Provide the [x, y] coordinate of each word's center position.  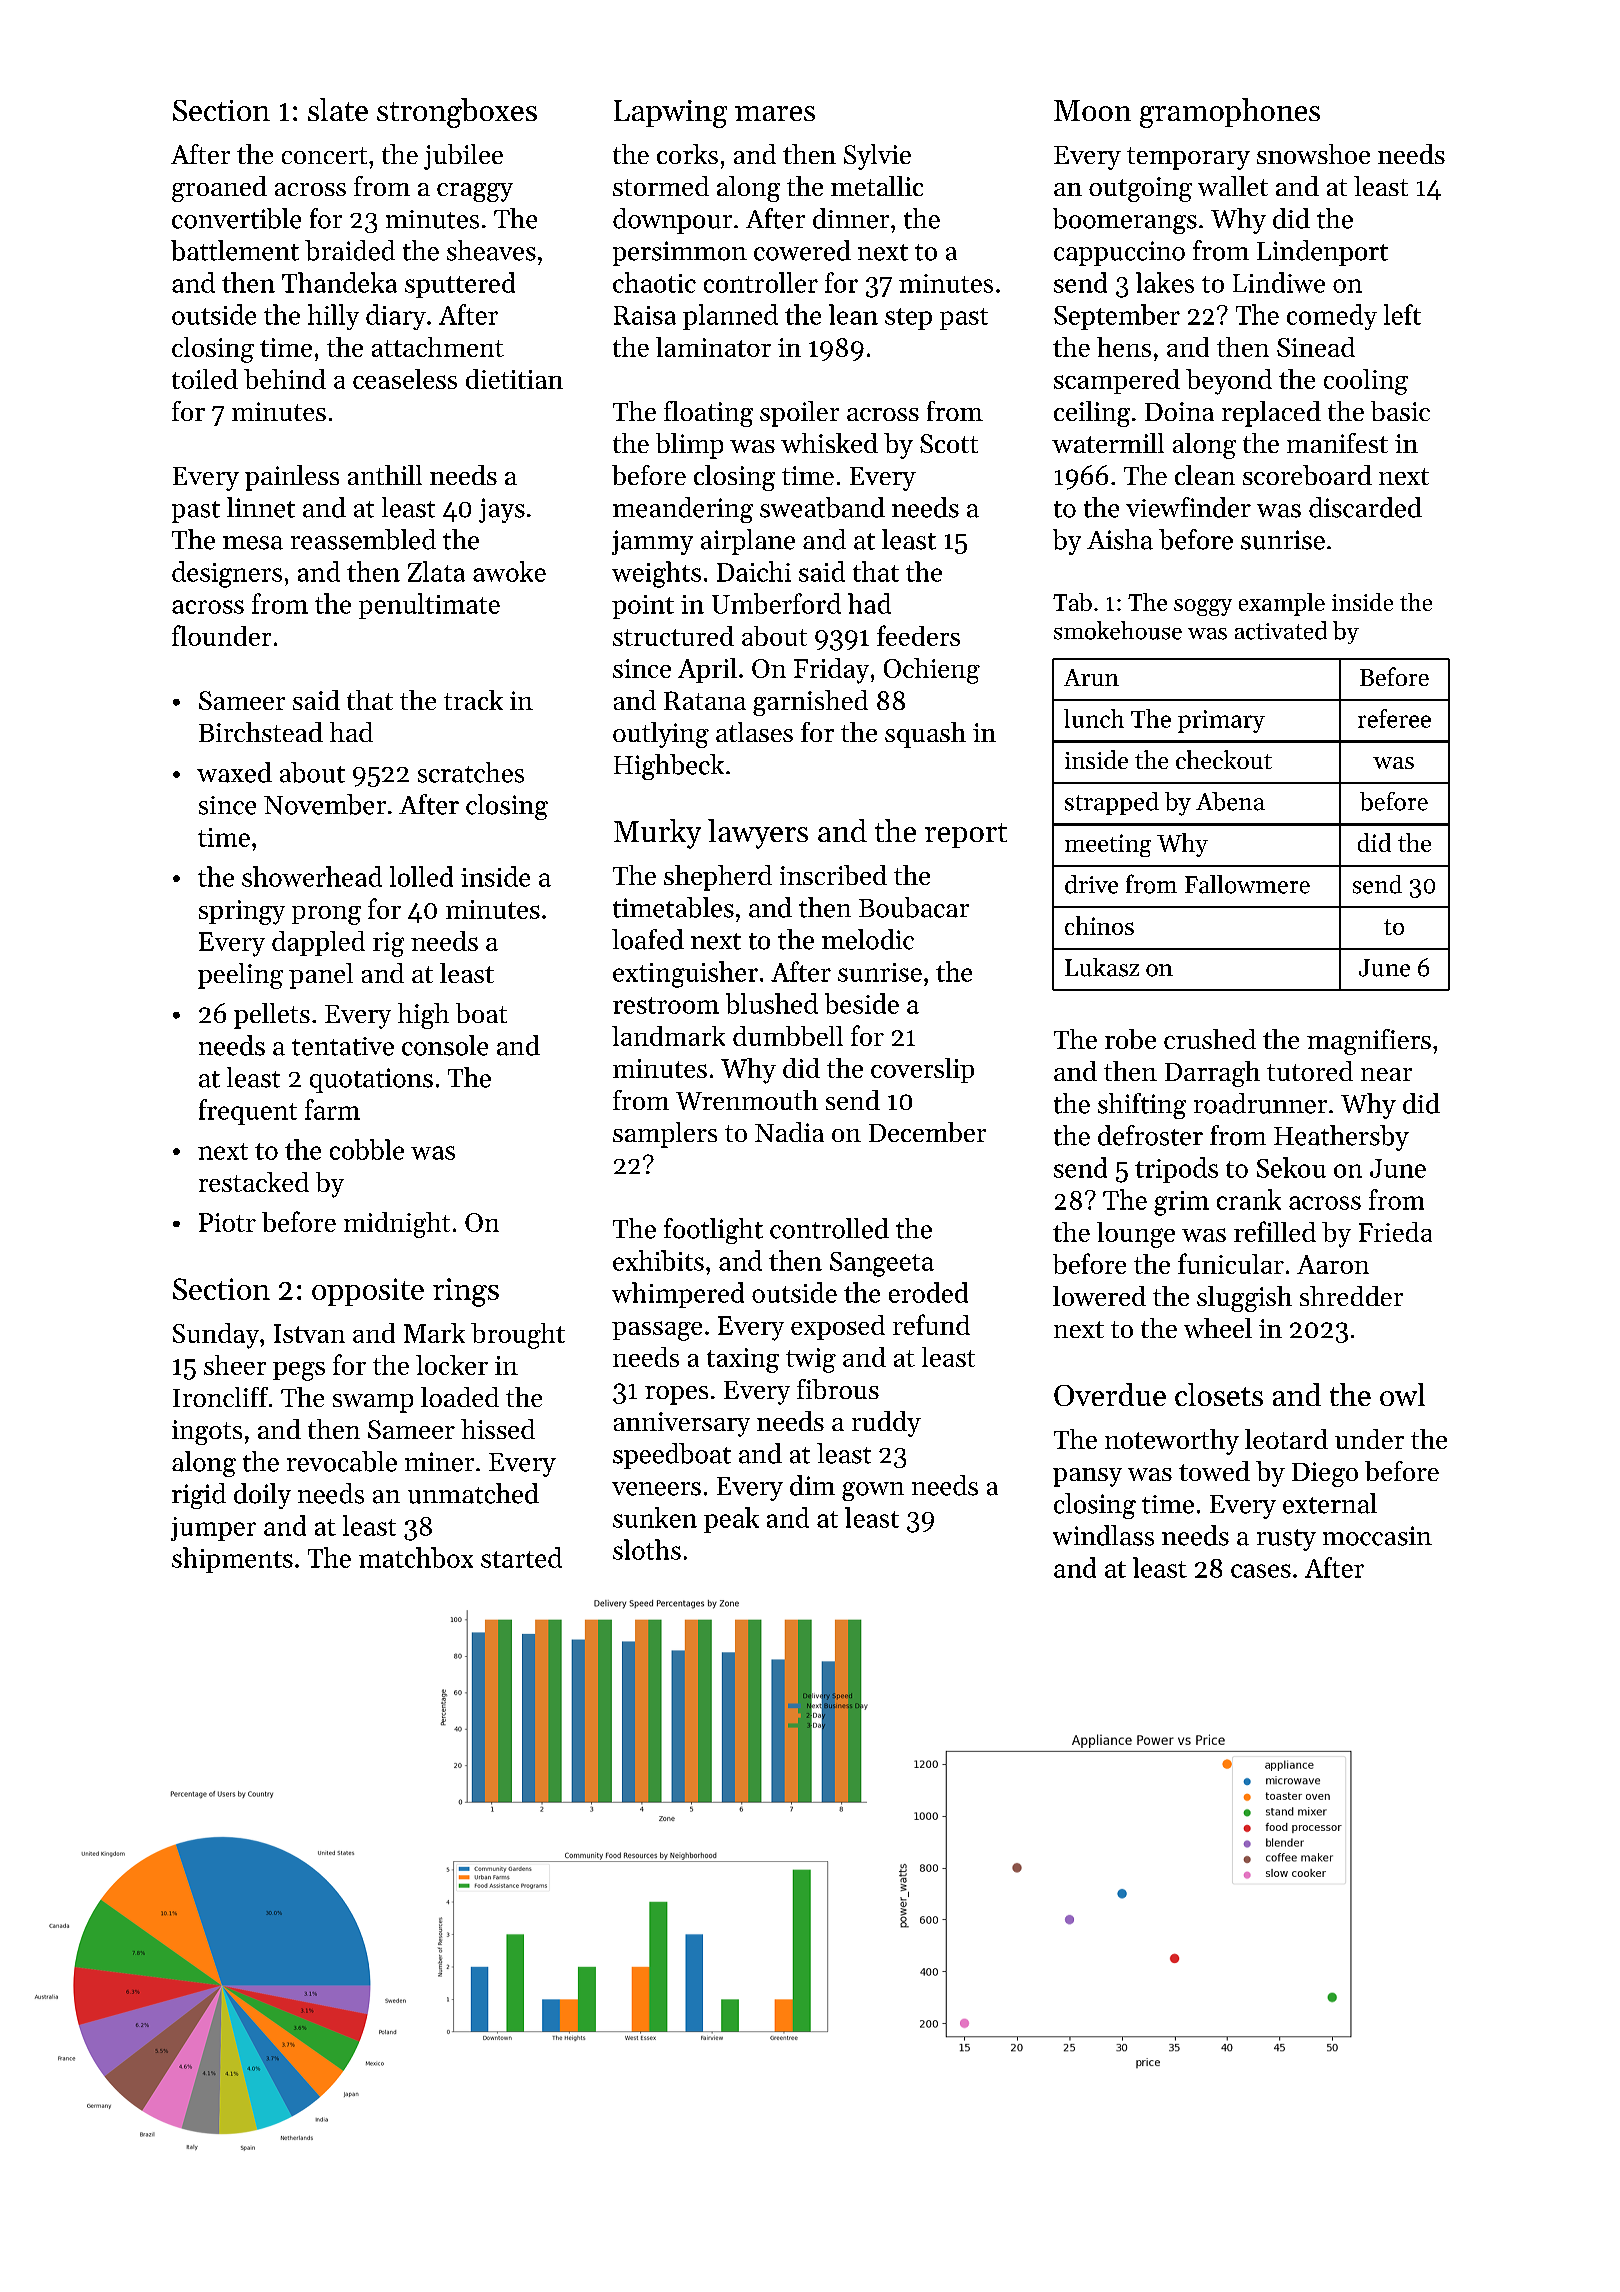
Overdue [1110, 1394]
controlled [829, 1228]
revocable [342, 1461]
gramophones [1230, 113]
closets [1219, 1394]
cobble [367, 1149]
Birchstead [261, 732]
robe [1130, 1039]
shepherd [718, 878]
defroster [1150, 1135]
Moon [1092, 110]
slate [338, 109]
